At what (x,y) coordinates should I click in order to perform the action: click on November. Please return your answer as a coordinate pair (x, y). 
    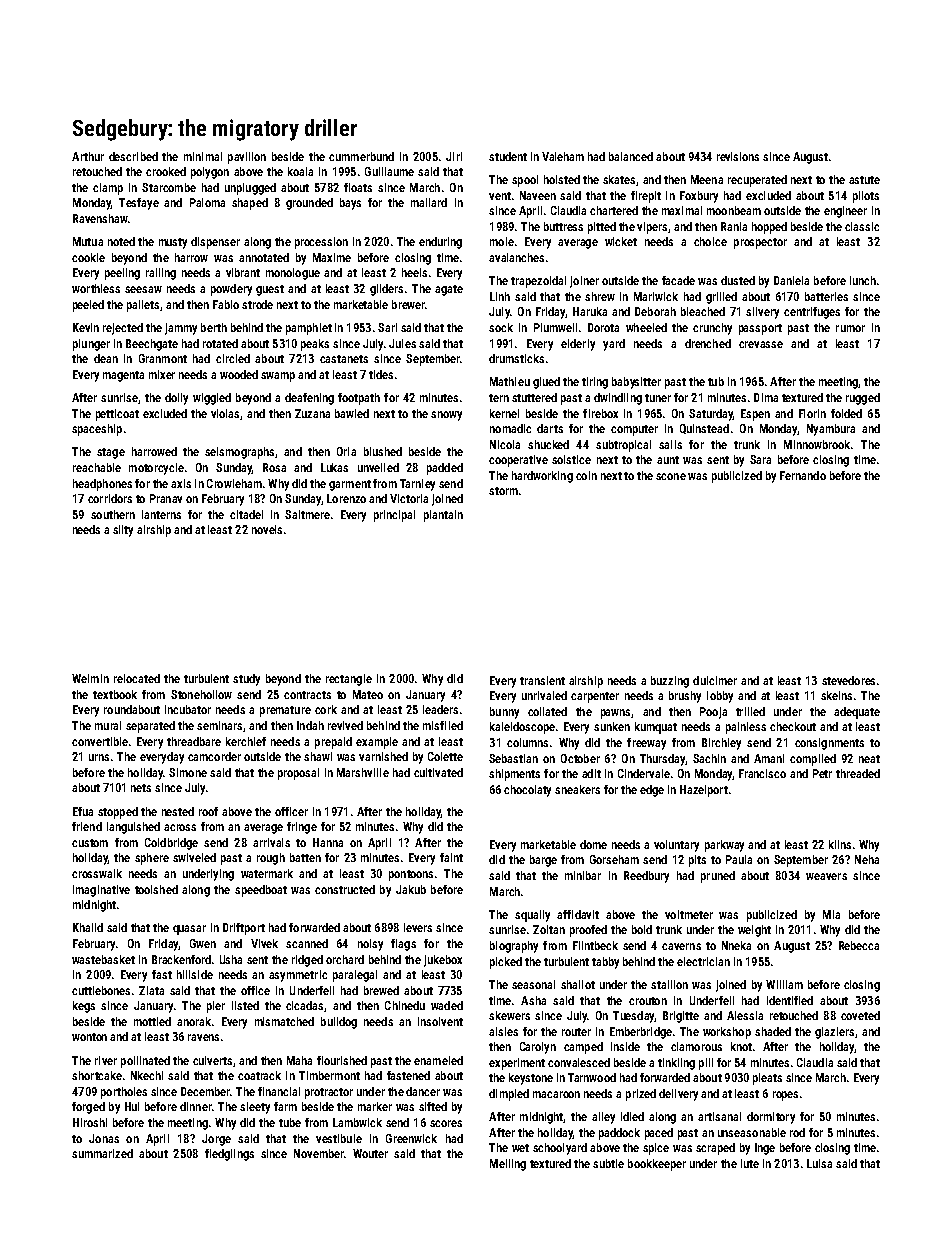
    Looking at the image, I should click on (319, 1153).
